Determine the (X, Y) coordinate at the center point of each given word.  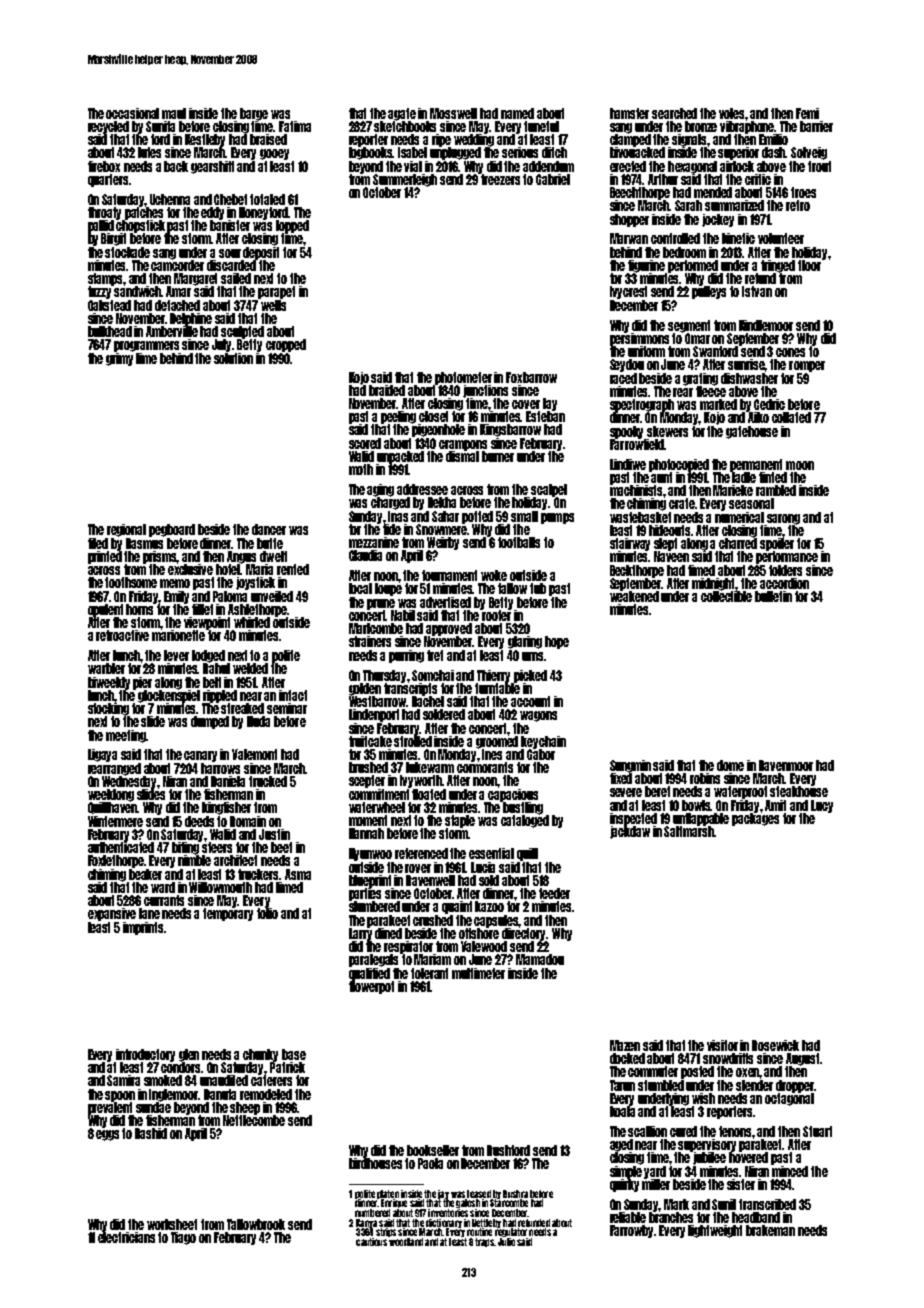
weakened (634, 596)
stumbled (661, 1085)
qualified (369, 974)
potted (477, 517)
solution (233, 358)
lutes (149, 152)
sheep (245, 1108)
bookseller (433, 1150)
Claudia (365, 555)
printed (105, 557)
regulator (511, 1232)
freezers (500, 179)
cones (790, 352)
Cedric (769, 404)
